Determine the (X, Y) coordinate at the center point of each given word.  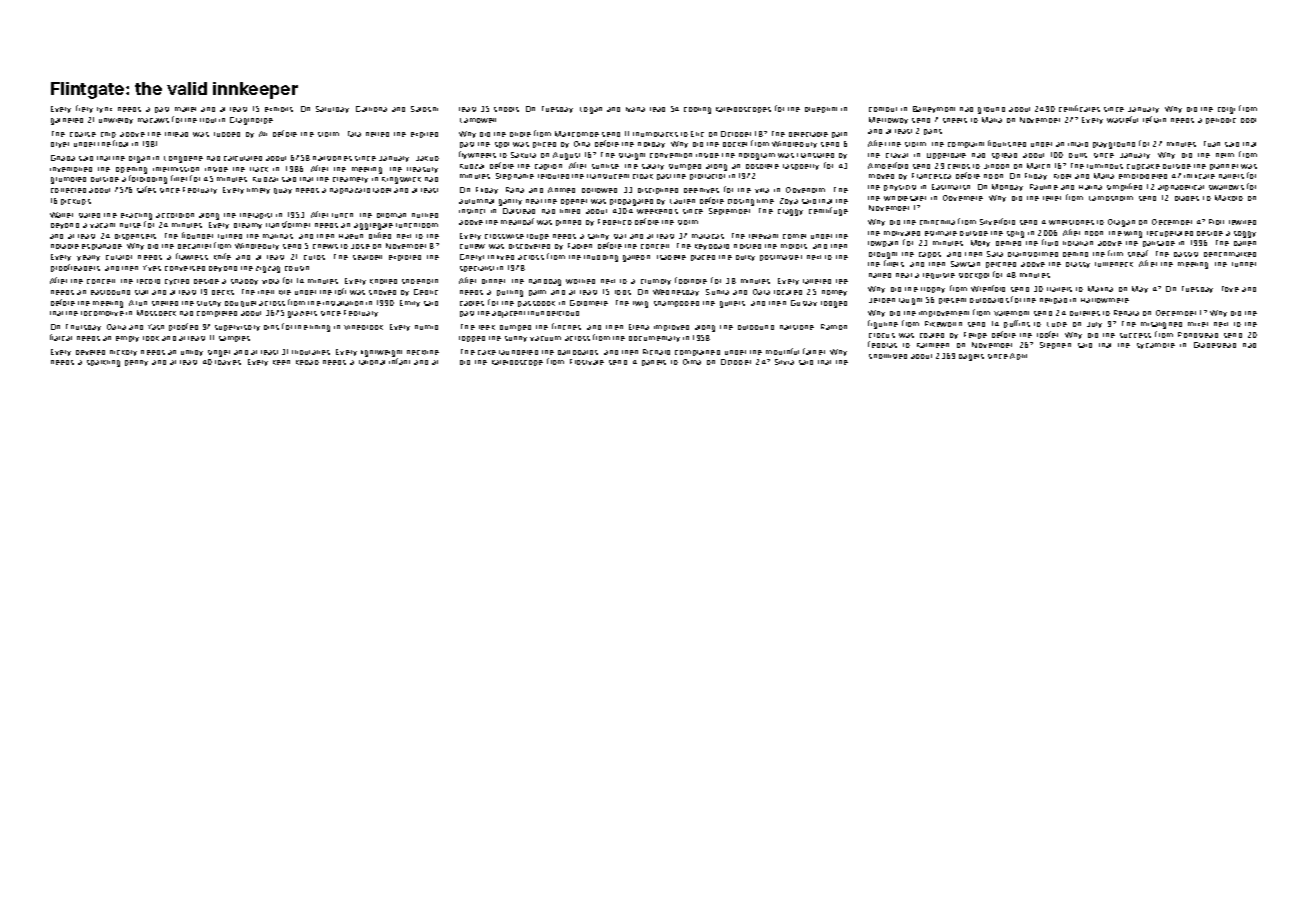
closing (741, 202)
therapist (256, 216)
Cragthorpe (251, 121)
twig (640, 304)
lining (320, 328)
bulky (745, 258)
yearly (88, 258)
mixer (1198, 324)
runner (1244, 264)
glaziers (302, 314)
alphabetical (1181, 188)
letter (1052, 198)
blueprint (821, 110)
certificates (1079, 108)
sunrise (605, 166)
